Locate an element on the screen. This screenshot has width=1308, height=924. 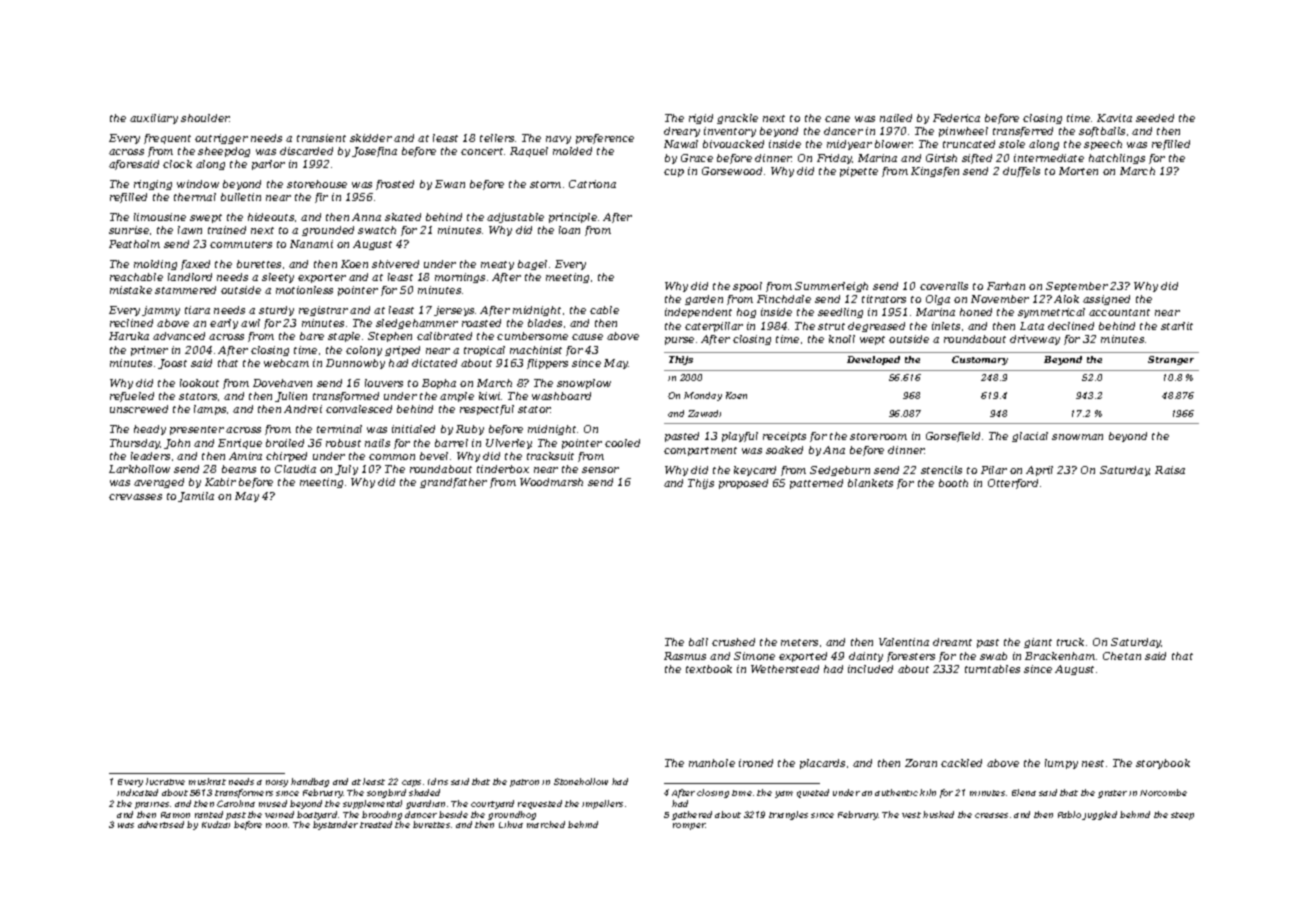
crevasses is located at coordinates (135, 497).
